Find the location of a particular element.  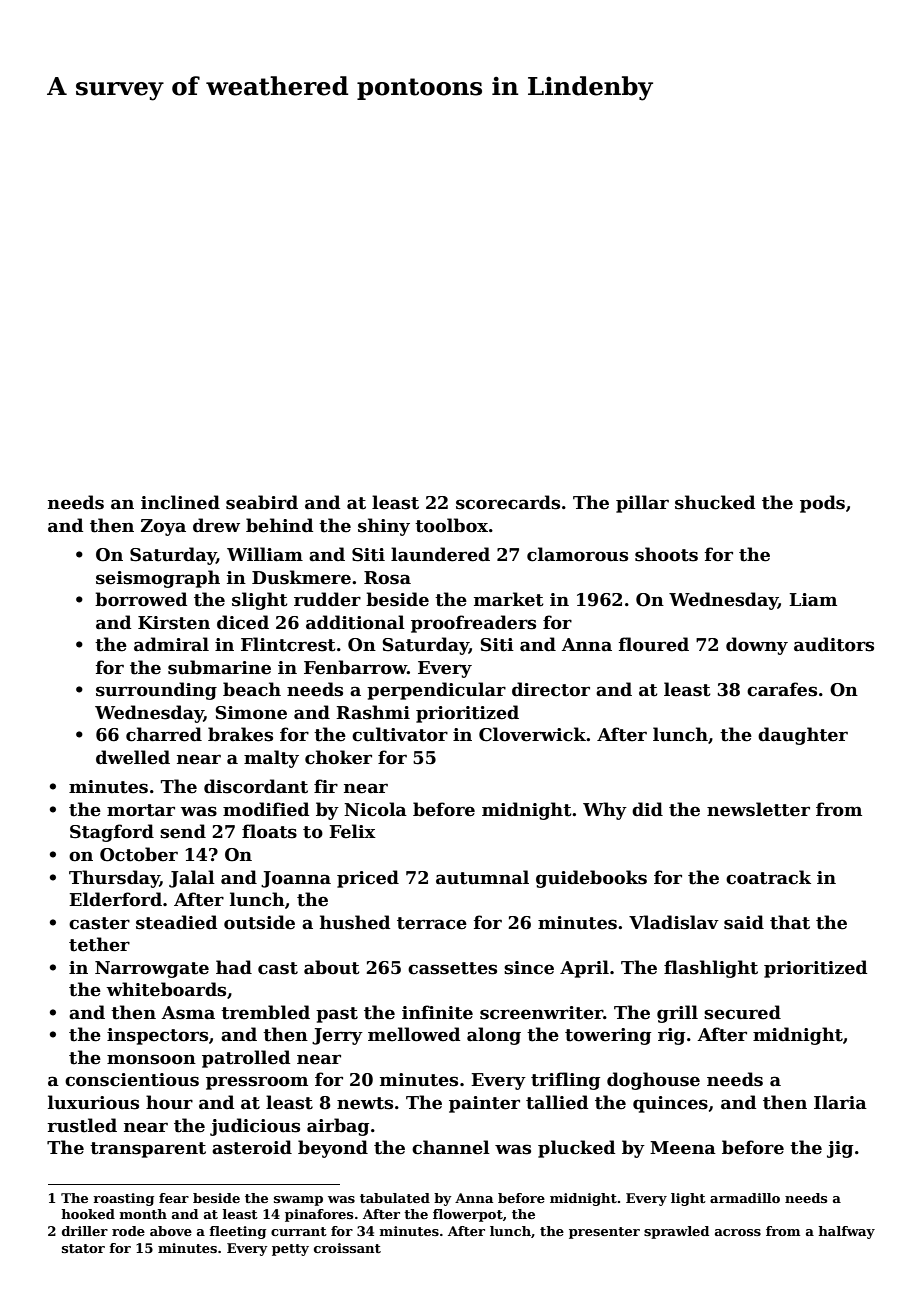

beach is located at coordinates (252, 689).
